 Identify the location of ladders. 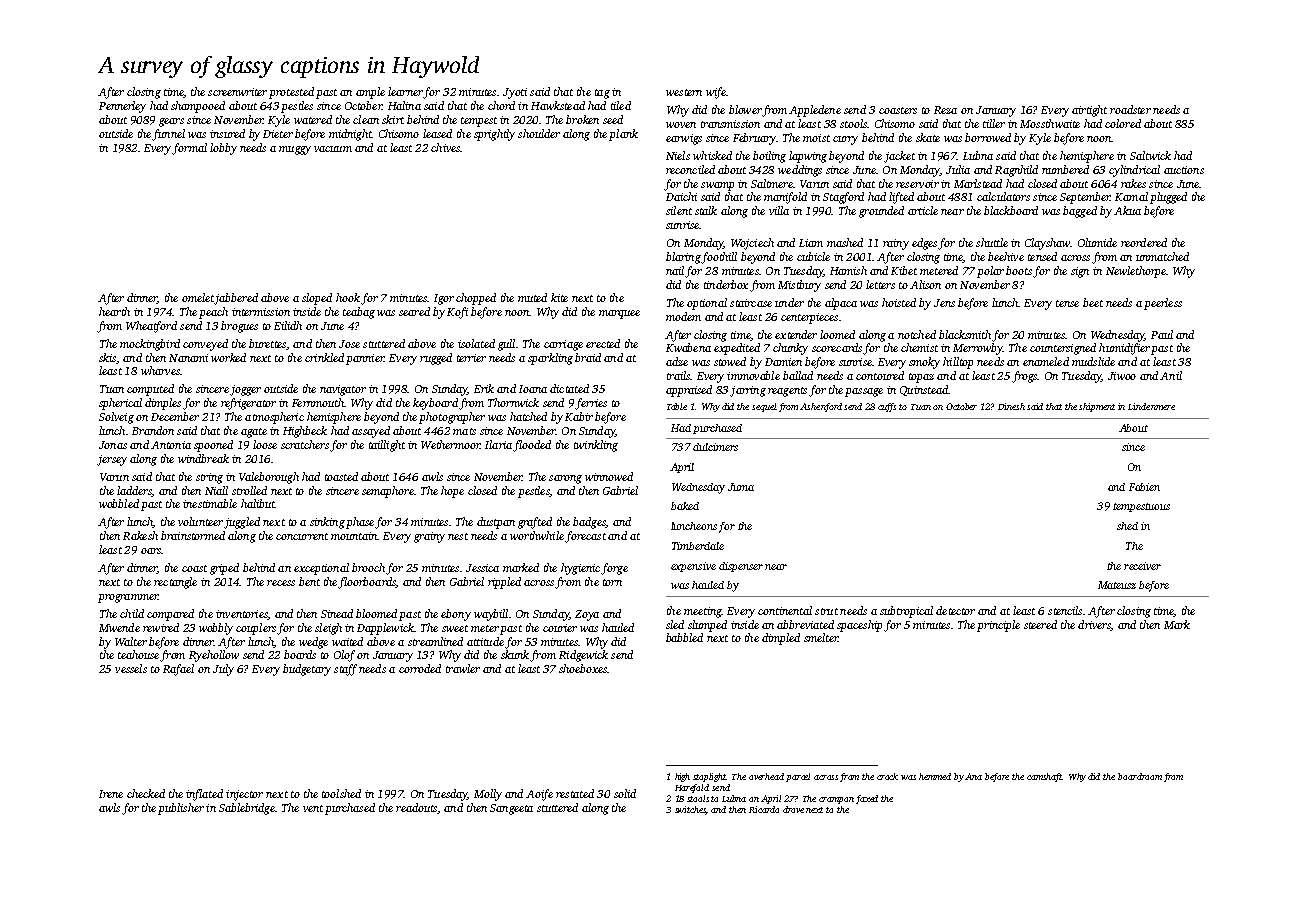
(134, 491).
